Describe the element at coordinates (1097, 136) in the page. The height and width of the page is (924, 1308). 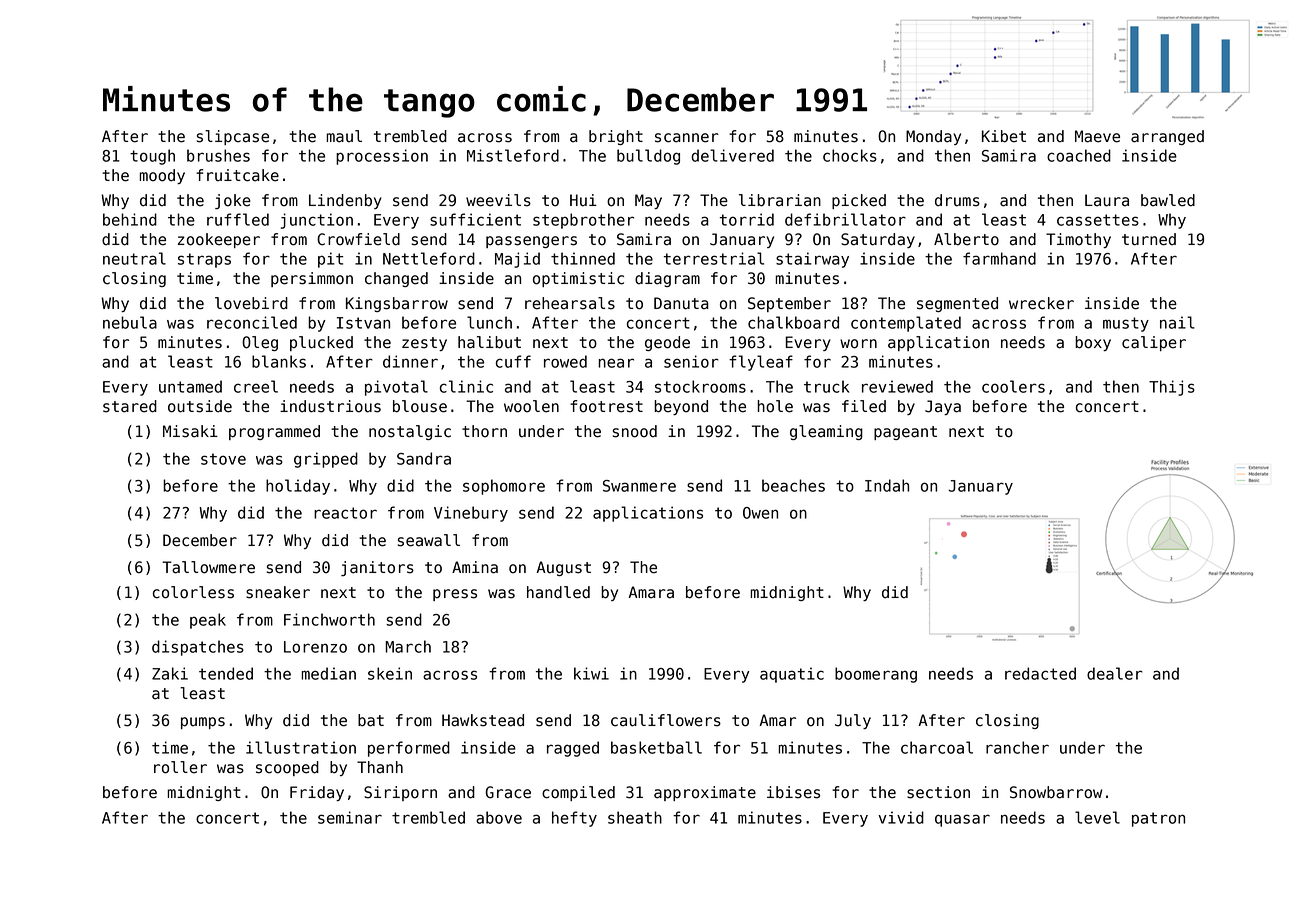
I see `Maeve` at that location.
